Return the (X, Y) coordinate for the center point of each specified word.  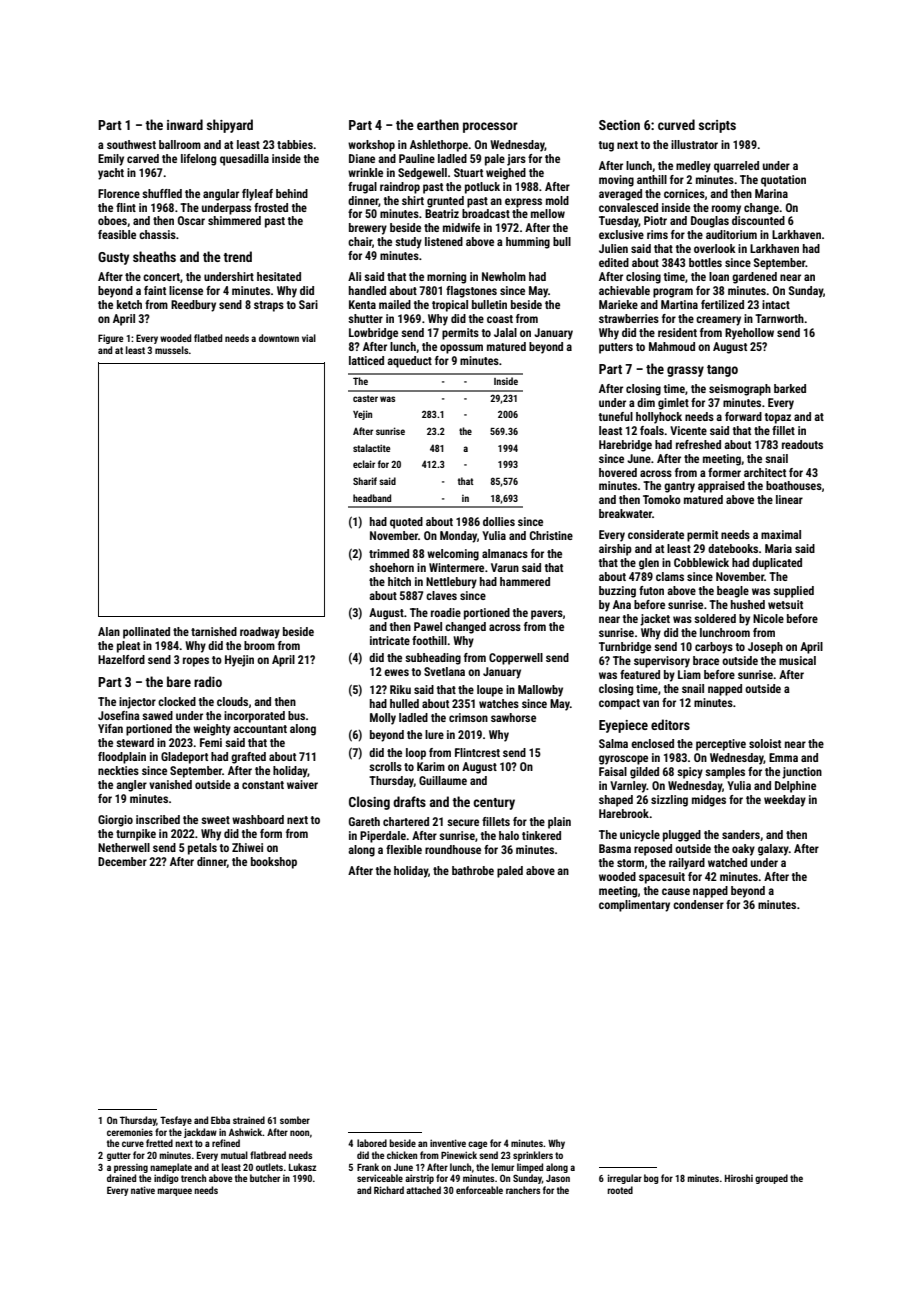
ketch (129, 304)
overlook (715, 248)
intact (776, 304)
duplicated (777, 564)
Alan (109, 631)
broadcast (486, 213)
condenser (698, 904)
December (122, 861)
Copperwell (516, 659)
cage (477, 1145)
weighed (506, 174)
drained (121, 1178)
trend (237, 256)
